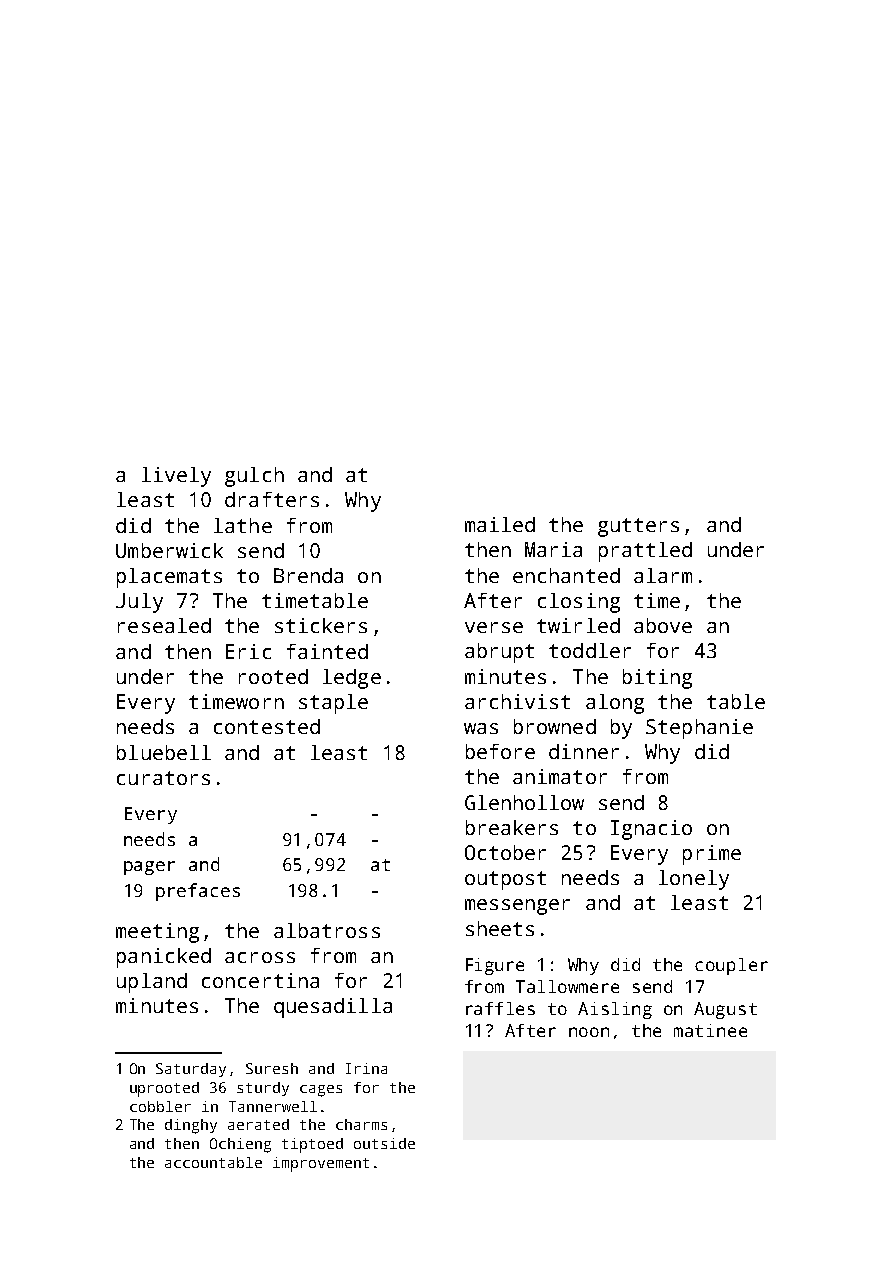 The width and height of the document is (891, 1264). Describe the element at coordinates (495, 966) in the document. I see `Figure` at that location.
